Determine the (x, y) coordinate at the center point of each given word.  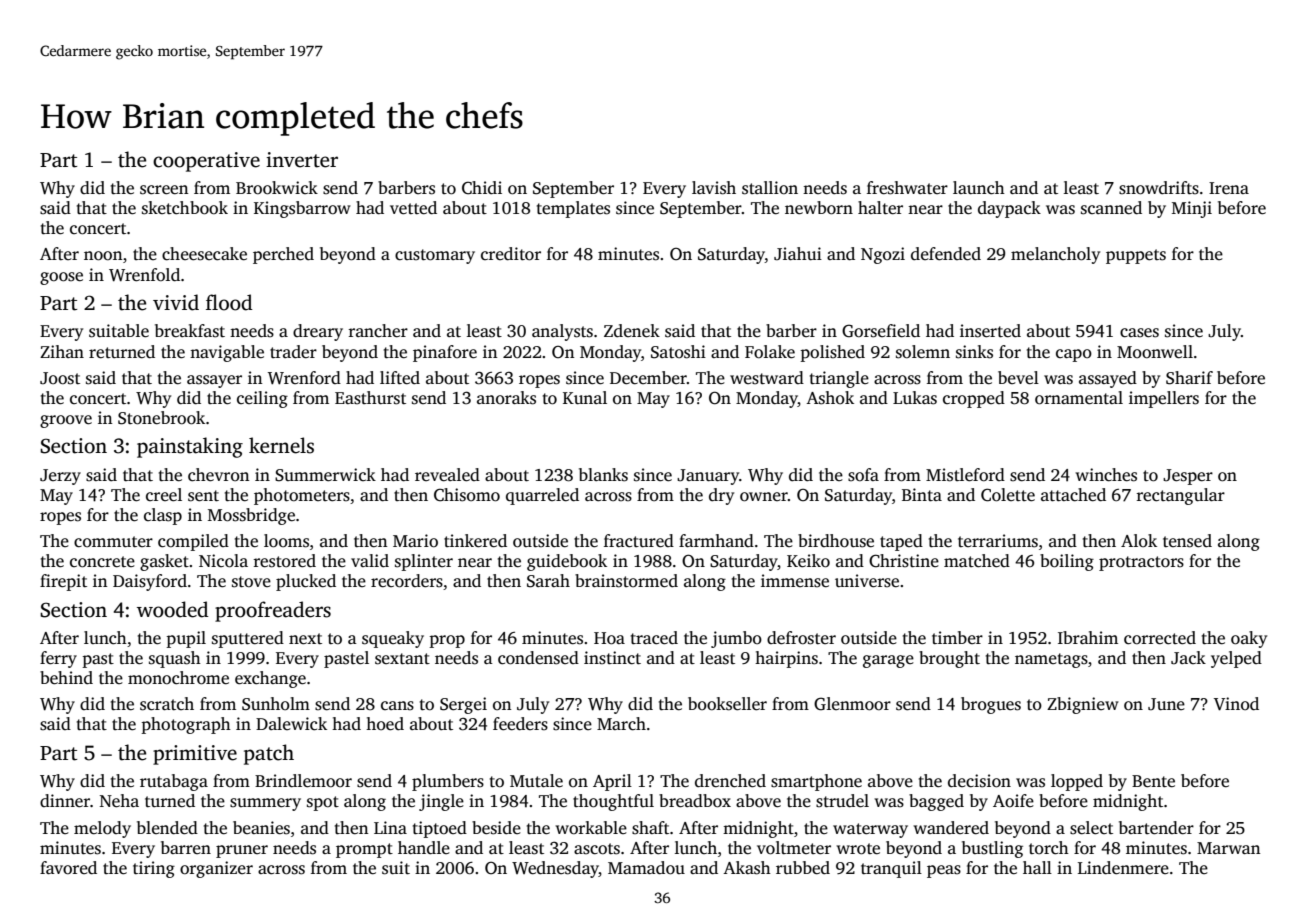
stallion (770, 188)
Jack (1188, 658)
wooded (173, 609)
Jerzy (60, 477)
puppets (1136, 256)
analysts (562, 332)
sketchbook (185, 208)
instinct (612, 658)
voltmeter (794, 848)
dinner (65, 801)
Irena (1229, 188)
